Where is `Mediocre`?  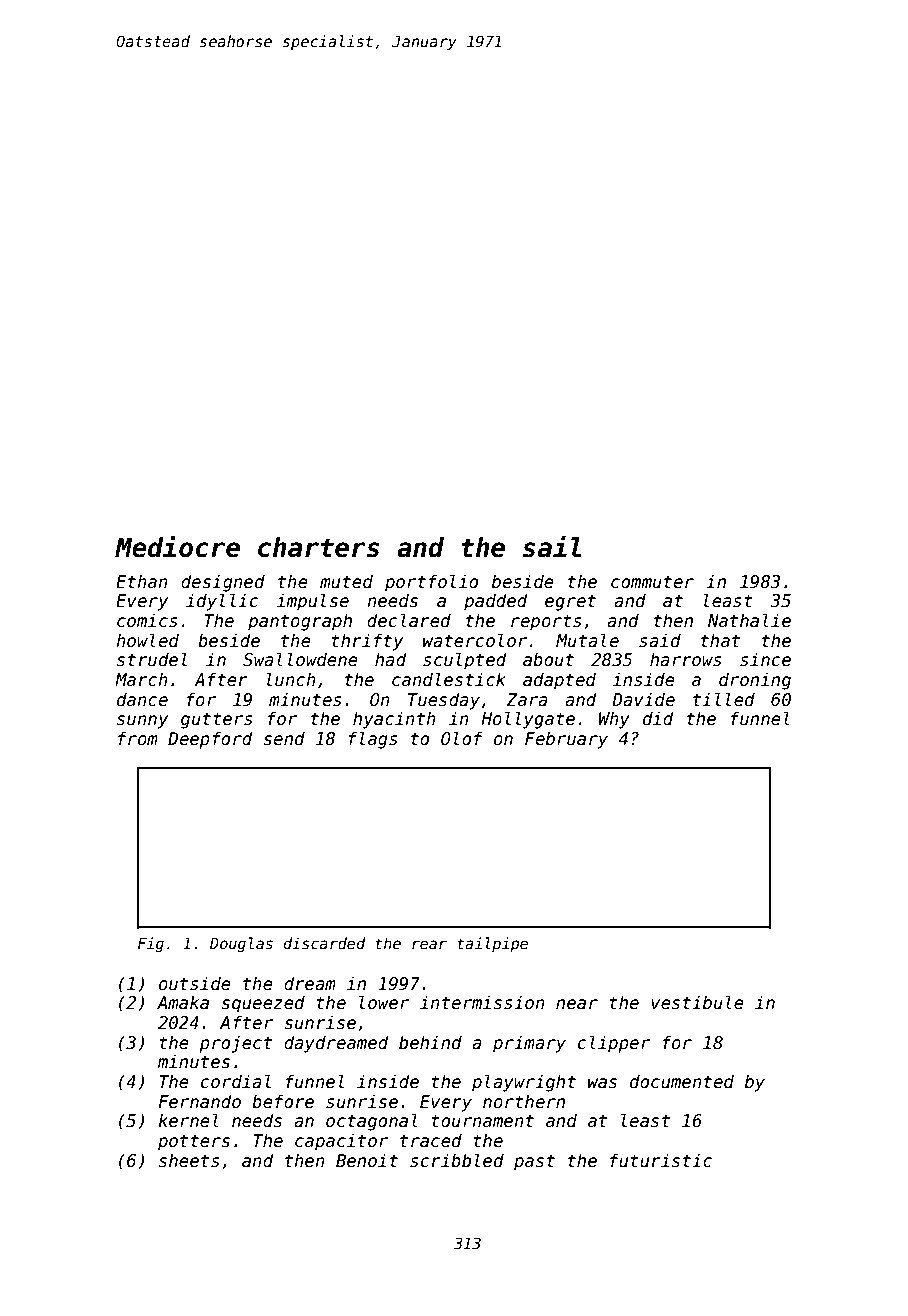 Mediocre is located at coordinates (177, 547).
